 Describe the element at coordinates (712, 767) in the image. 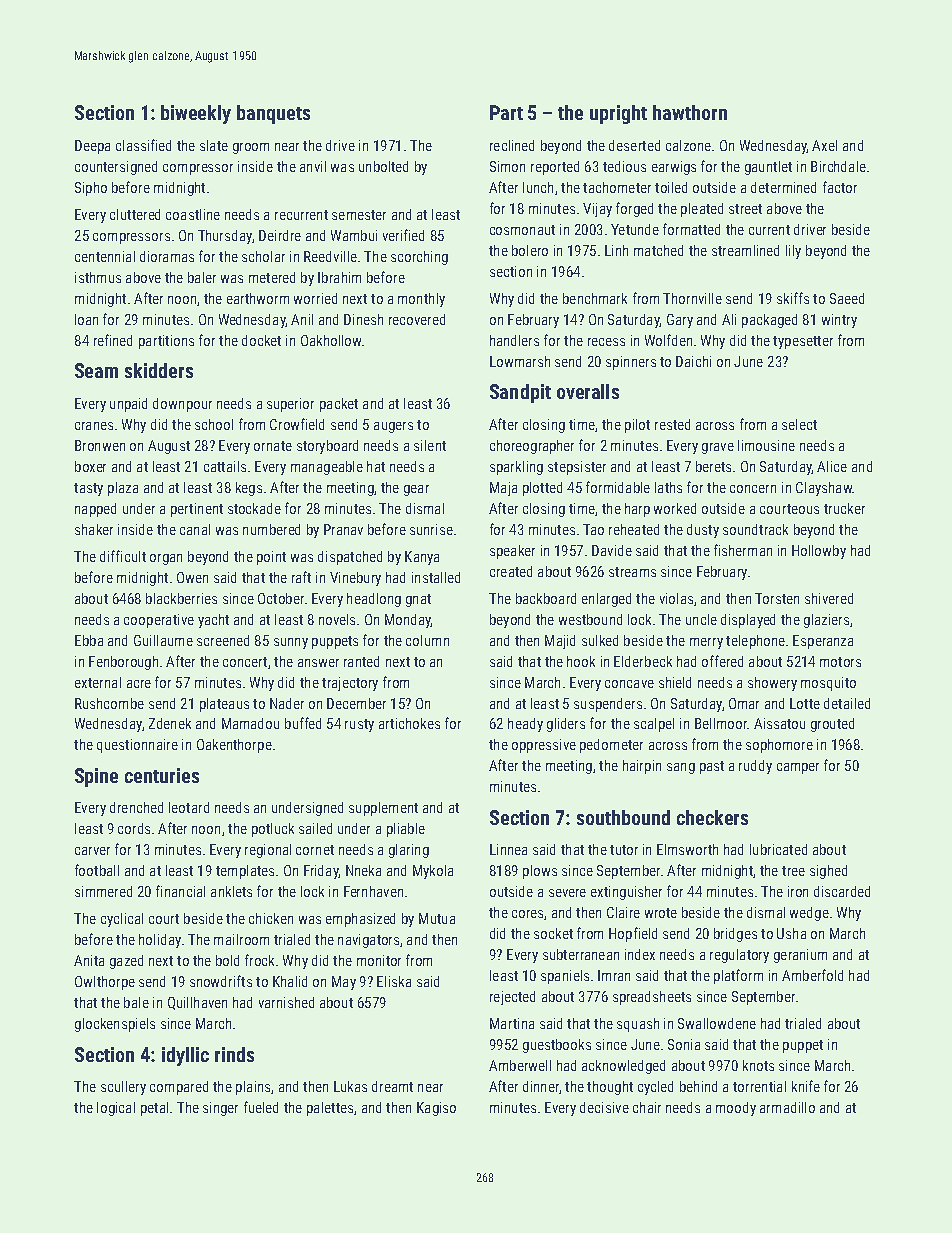

I see `past` at that location.
